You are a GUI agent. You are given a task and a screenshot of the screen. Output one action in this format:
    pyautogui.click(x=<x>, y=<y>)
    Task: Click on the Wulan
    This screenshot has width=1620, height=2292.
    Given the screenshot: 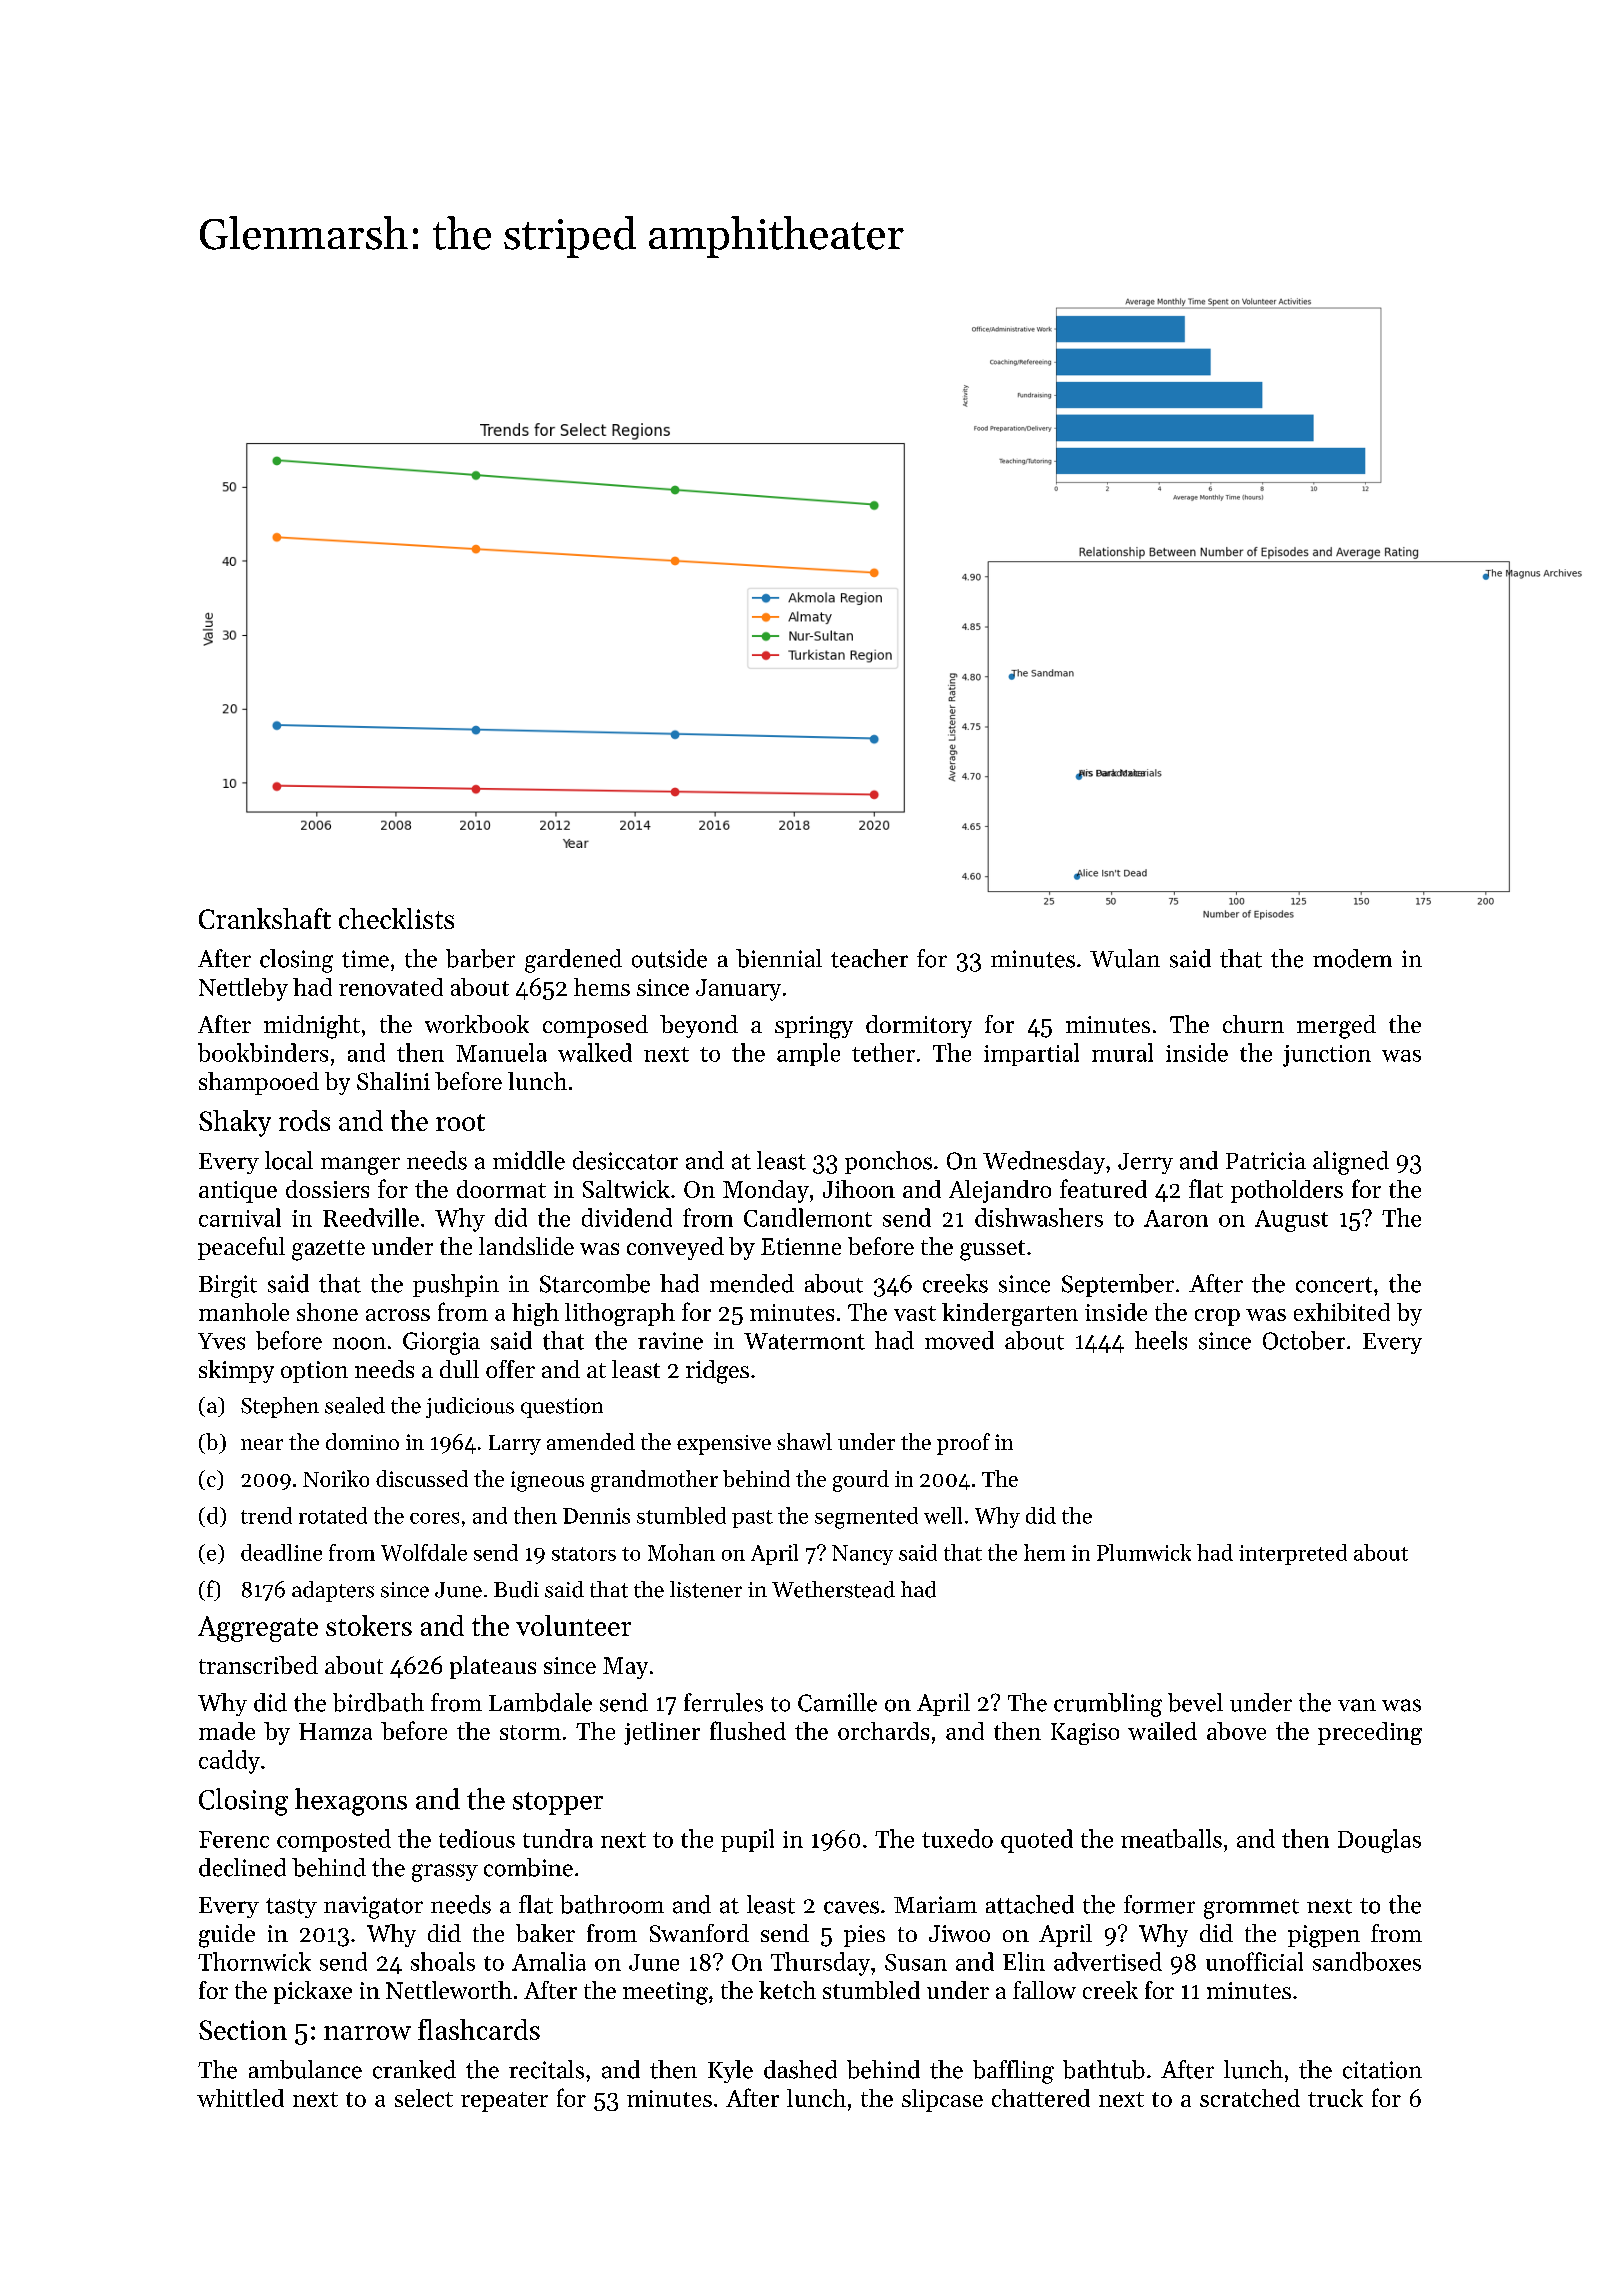 What is the action you would take?
    pyautogui.click(x=1125, y=958)
